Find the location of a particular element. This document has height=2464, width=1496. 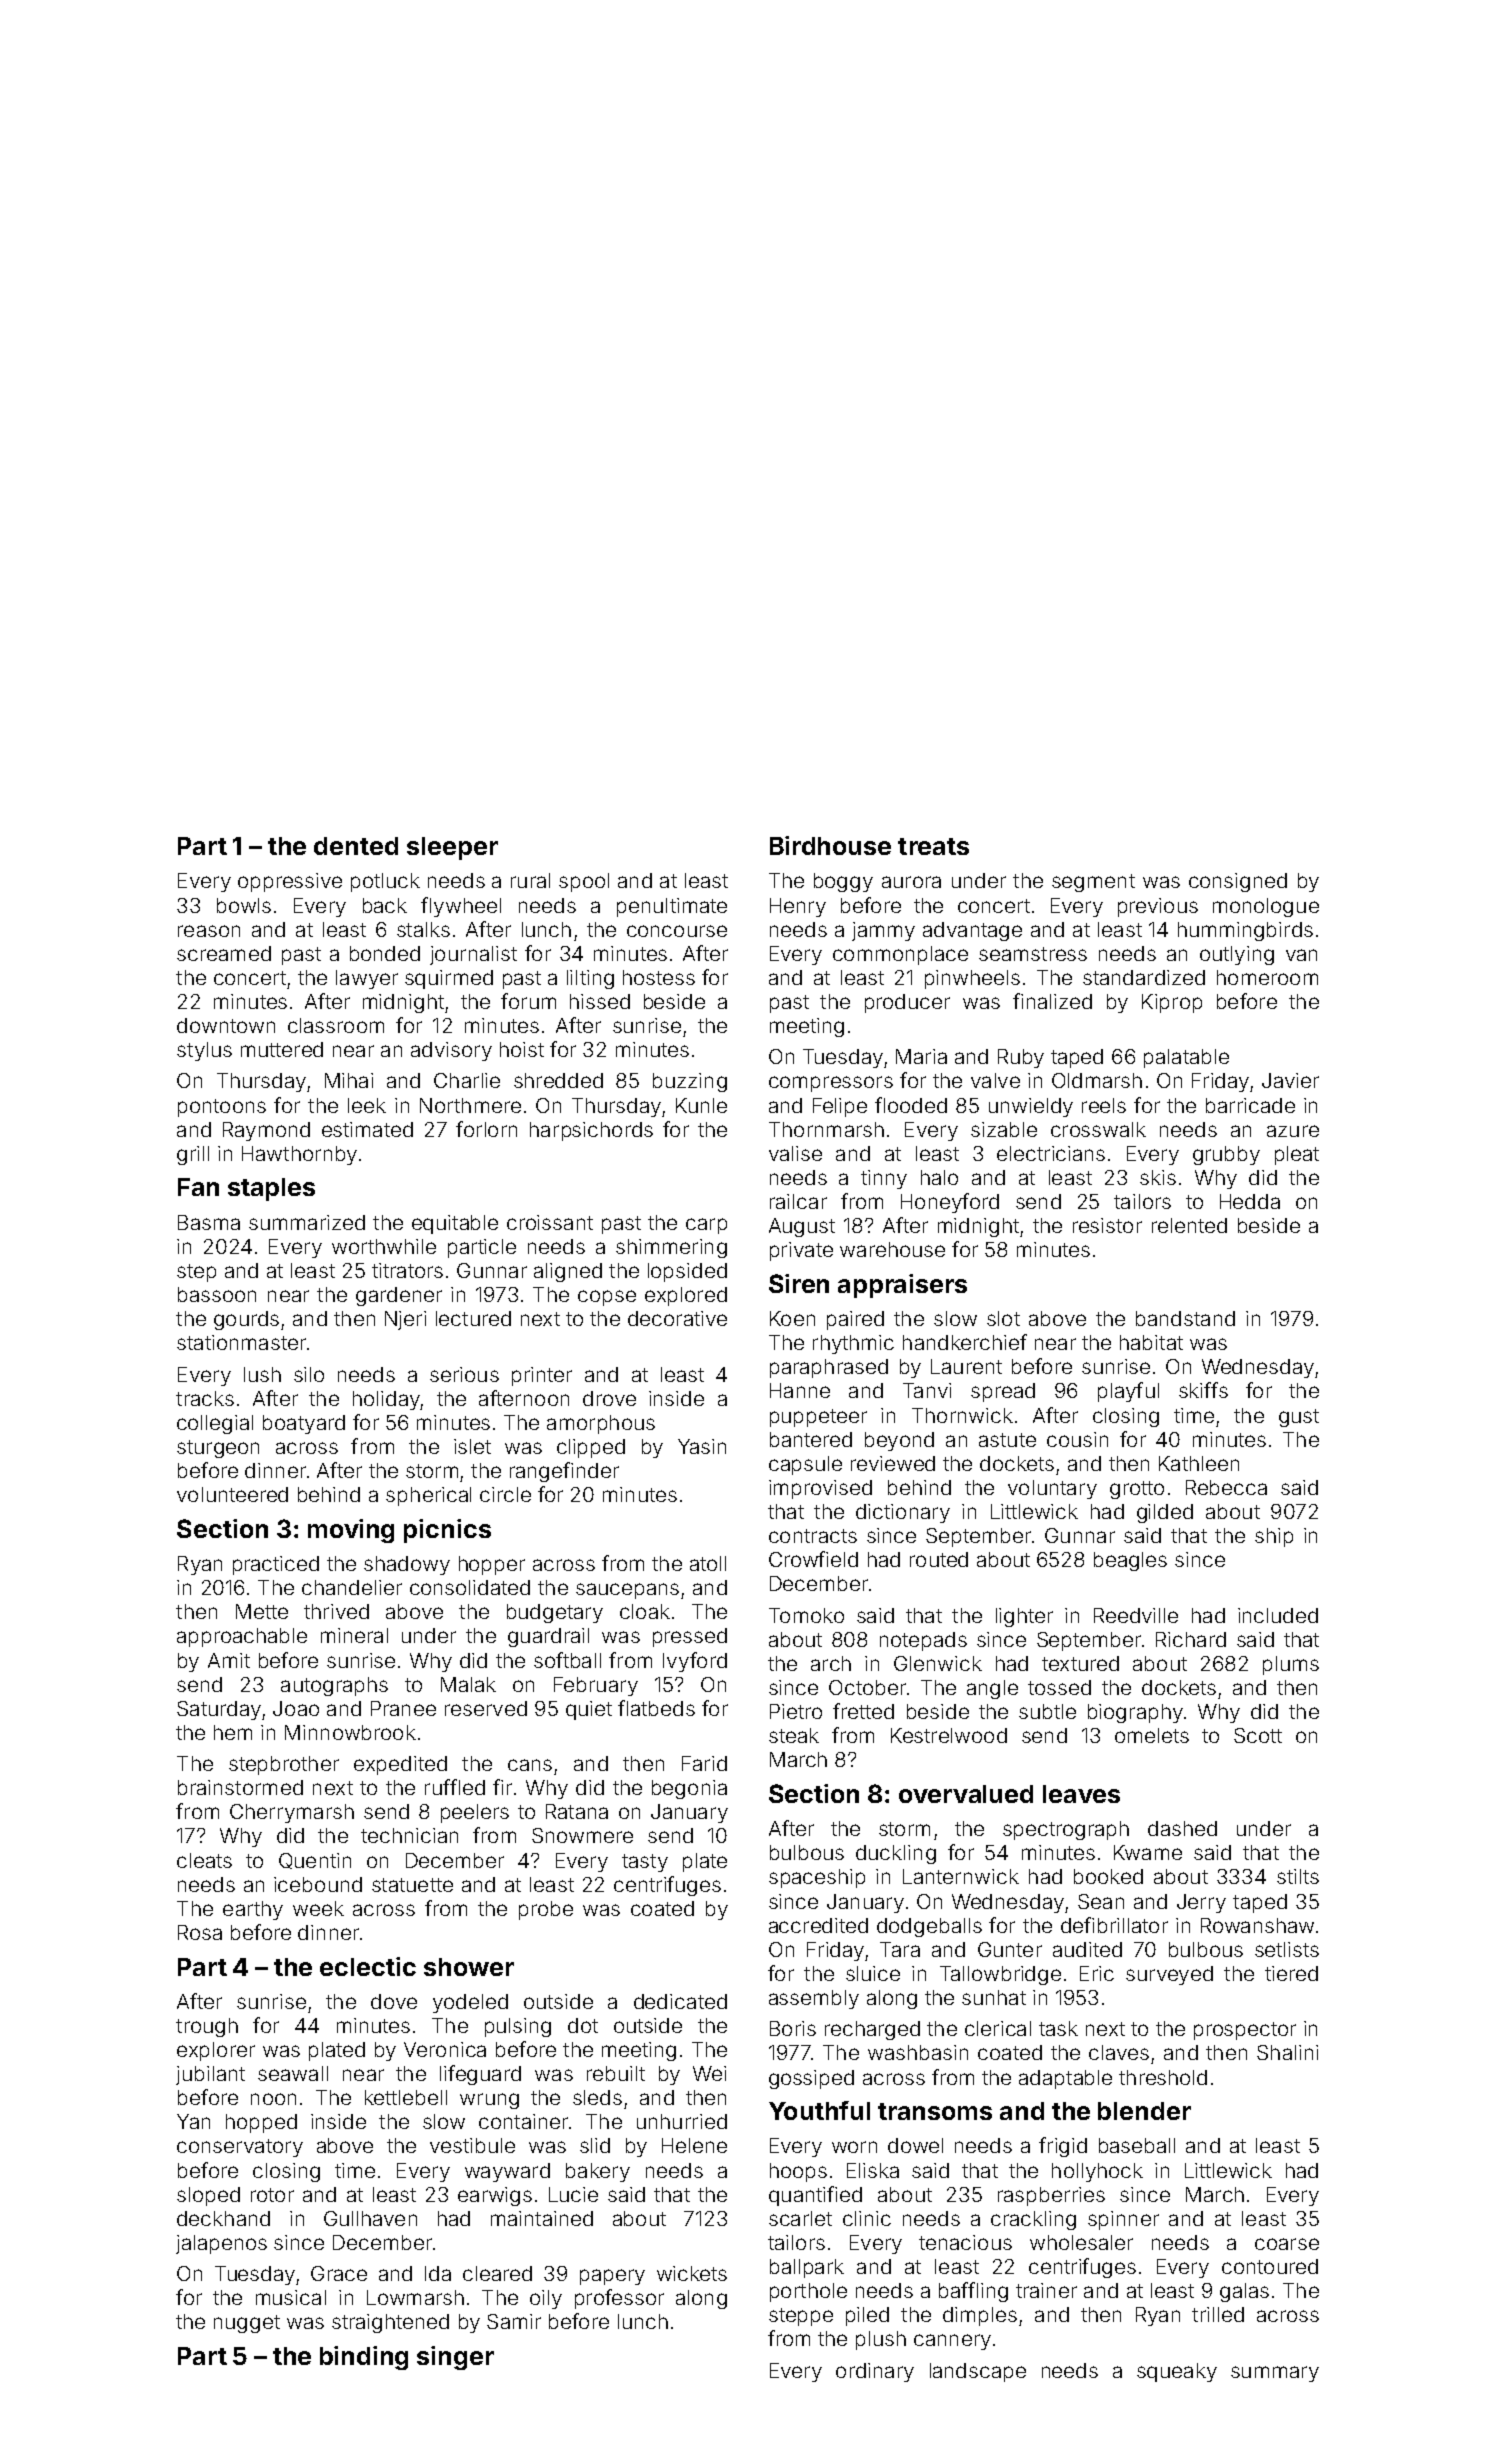

kettlebell is located at coordinates (406, 2097).
